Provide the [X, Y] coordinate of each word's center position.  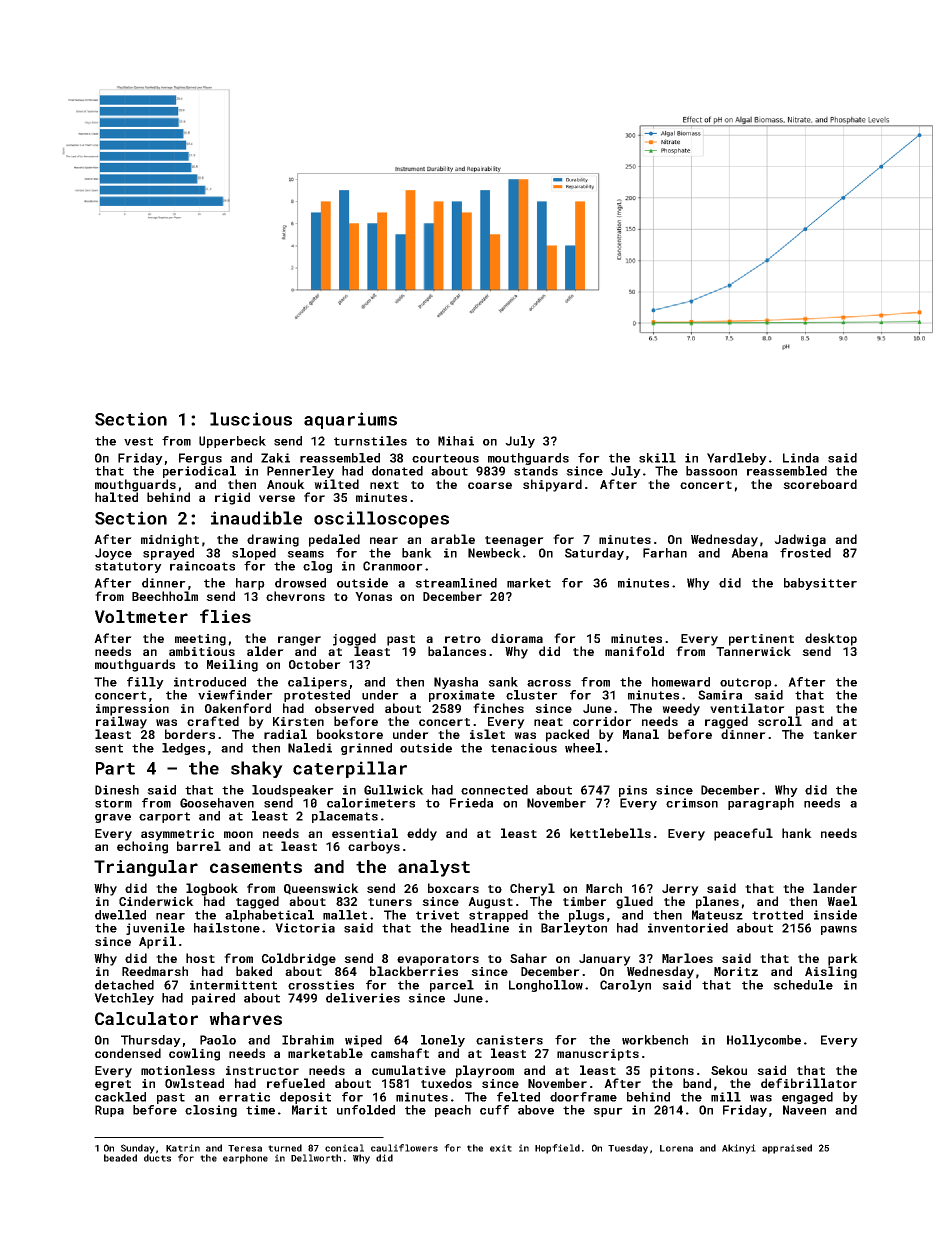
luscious [251, 419]
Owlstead [194, 1083]
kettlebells [610, 833]
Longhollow [546, 986]
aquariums [350, 420]
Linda [801, 458]
